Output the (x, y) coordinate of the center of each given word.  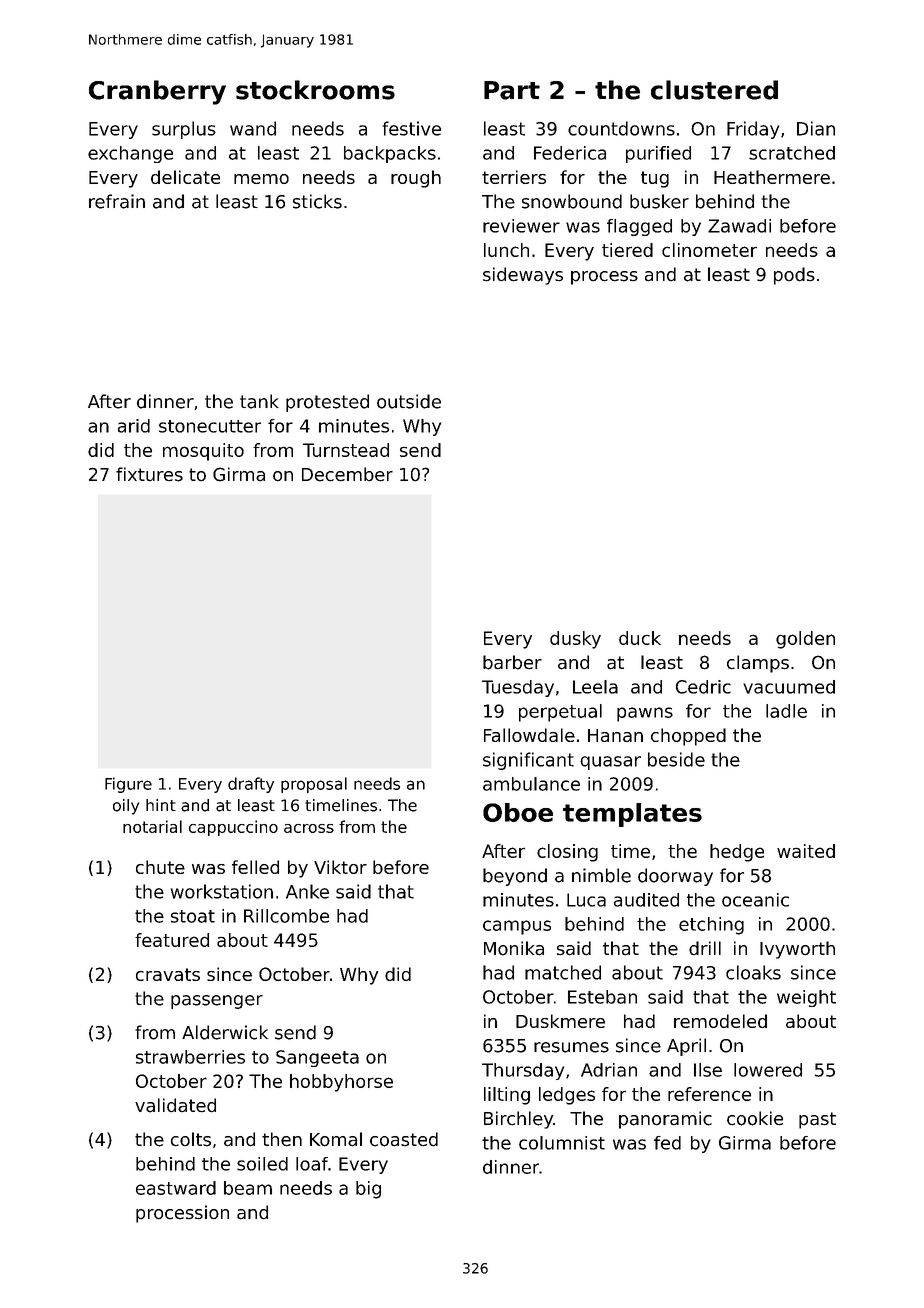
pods (794, 276)
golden (805, 640)
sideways (523, 276)
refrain (117, 201)
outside (409, 401)
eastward (176, 1188)
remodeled (720, 1021)
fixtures (149, 474)
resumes (571, 1047)
